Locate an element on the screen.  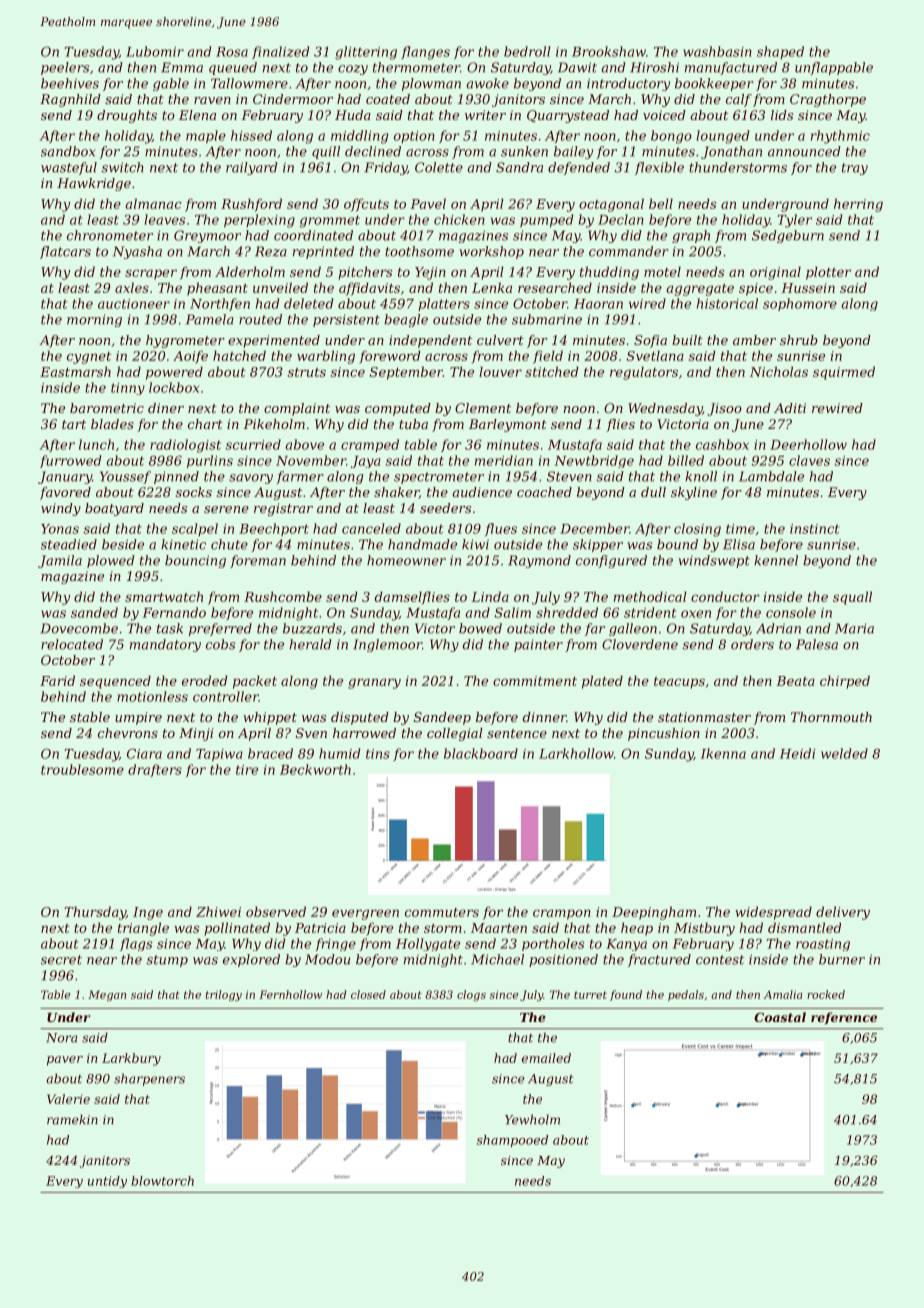
commitment is located at coordinates (535, 681).
